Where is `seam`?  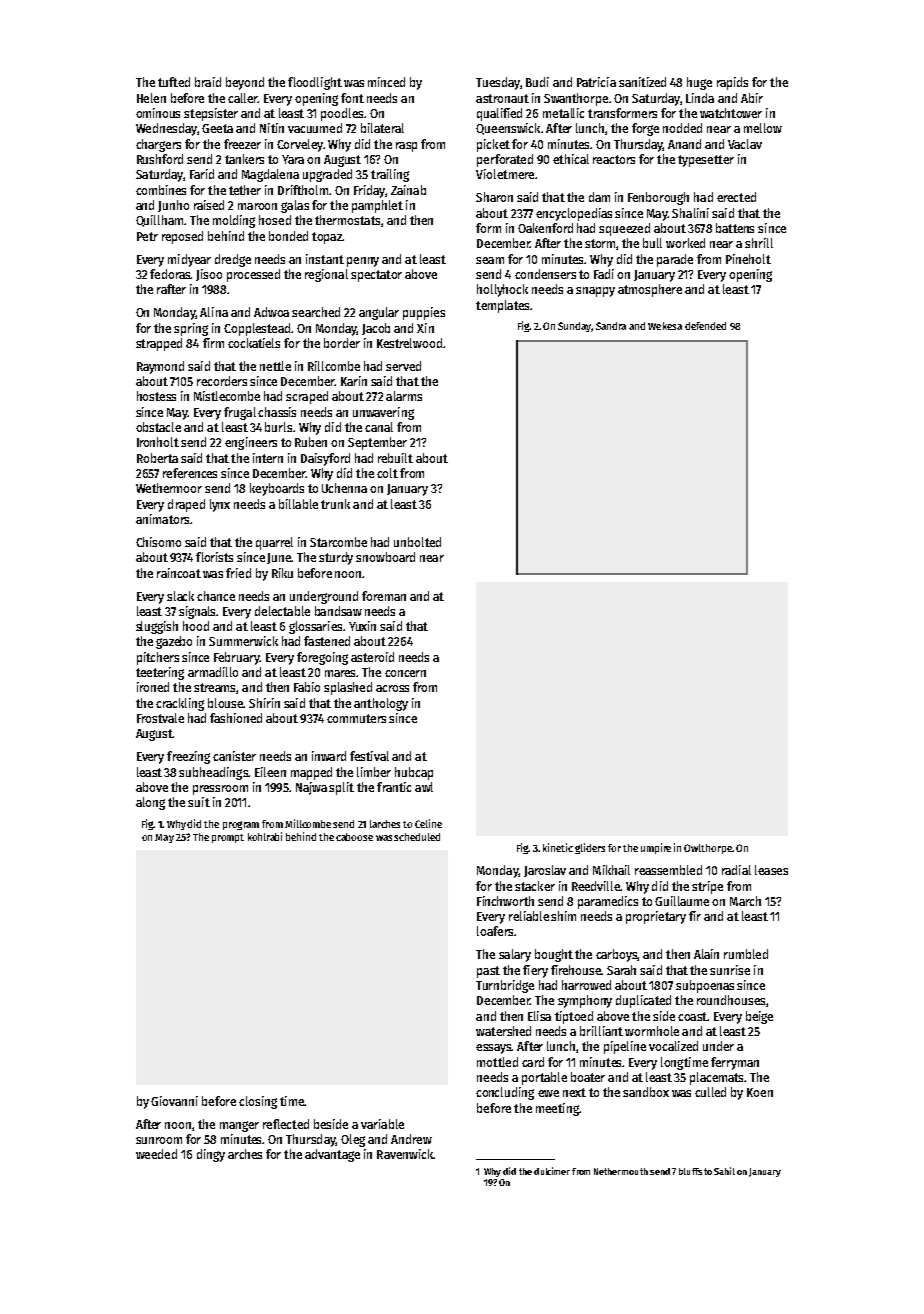
seam is located at coordinates (490, 260).
